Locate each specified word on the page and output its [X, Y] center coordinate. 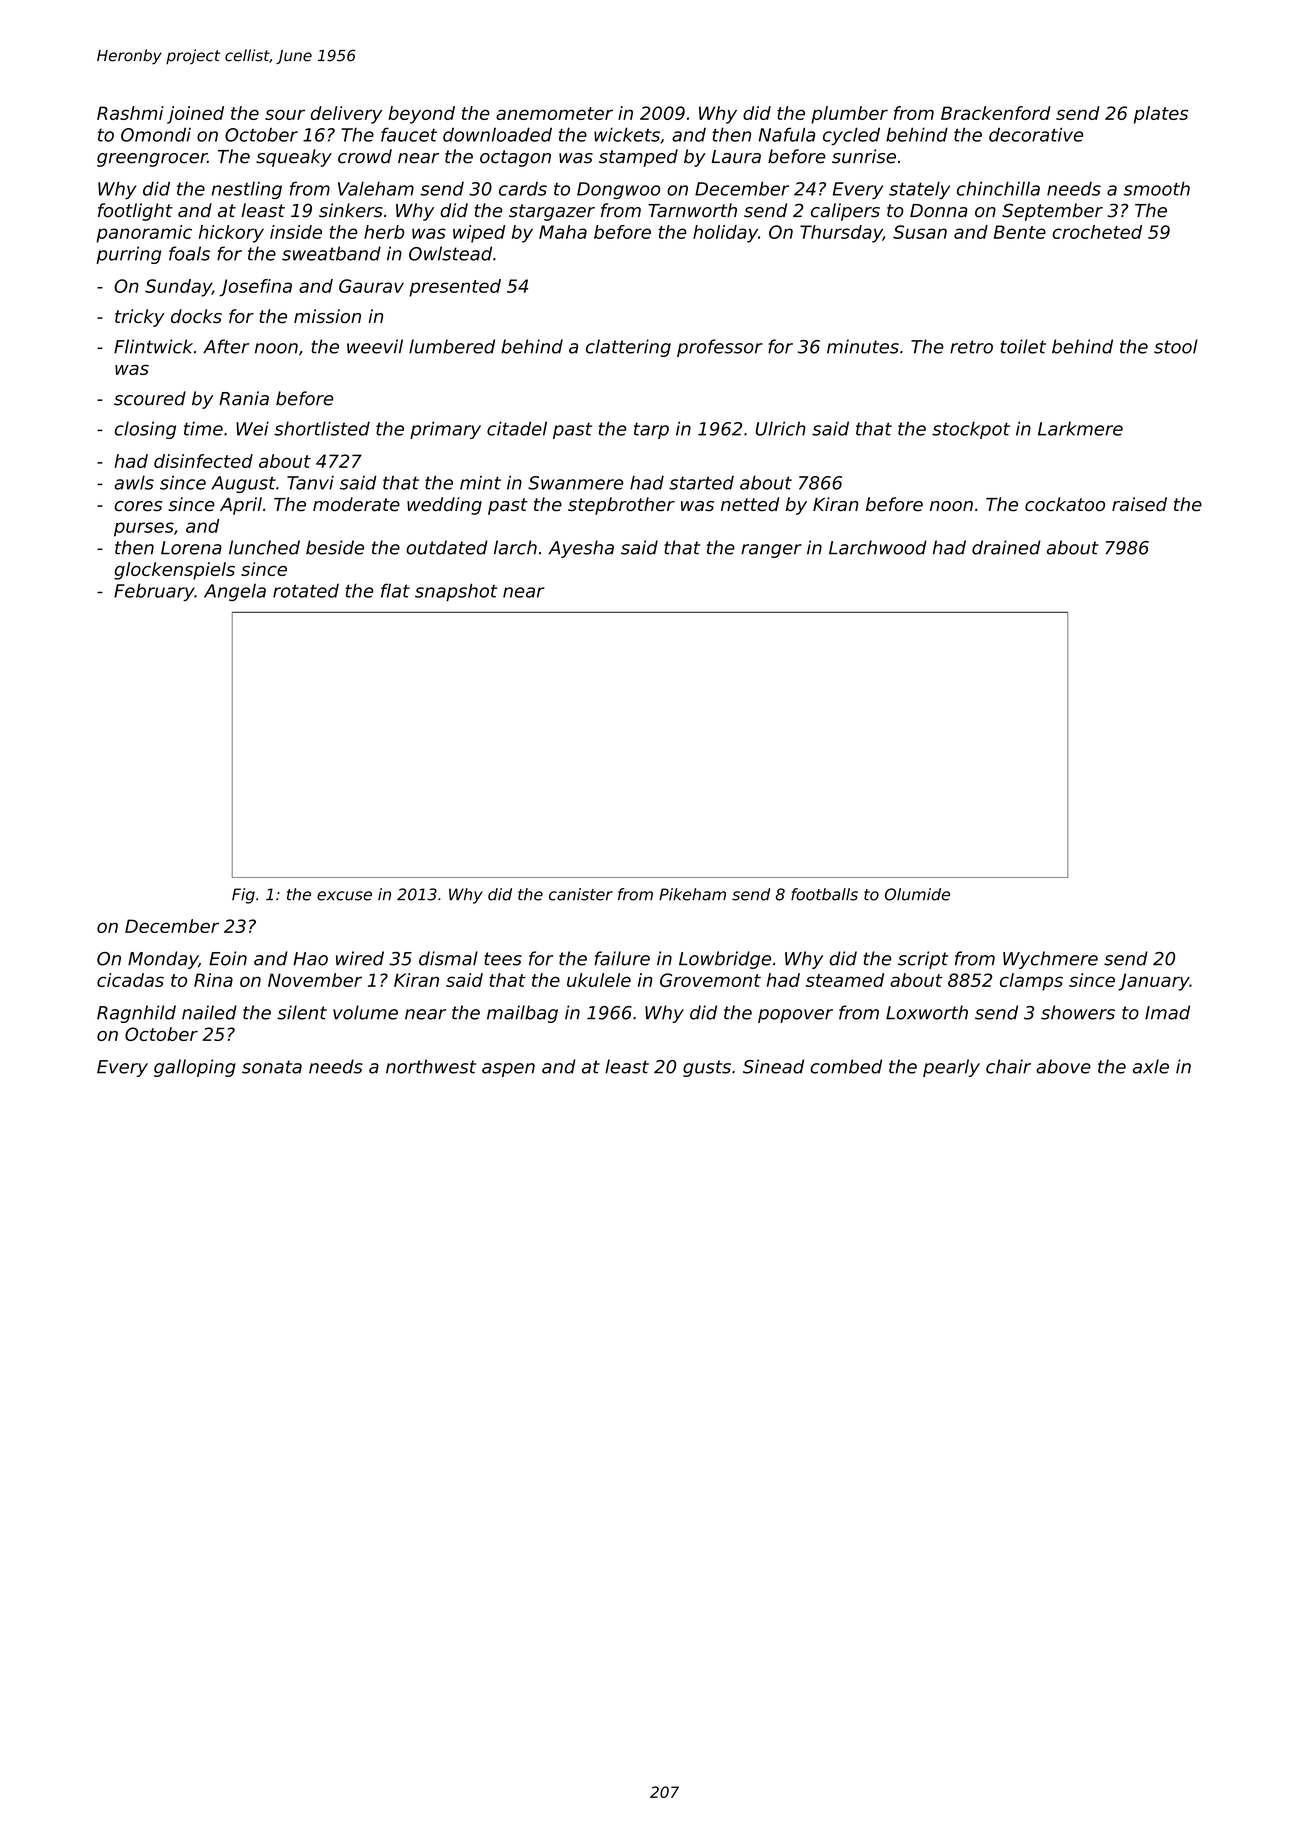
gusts [707, 1068]
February [154, 592]
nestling [247, 190]
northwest [431, 1066]
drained [1006, 547]
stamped [638, 158]
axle [1151, 1066]
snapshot [456, 592]
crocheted [1097, 232]
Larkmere [1080, 428]
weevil [375, 346]
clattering [628, 348]
